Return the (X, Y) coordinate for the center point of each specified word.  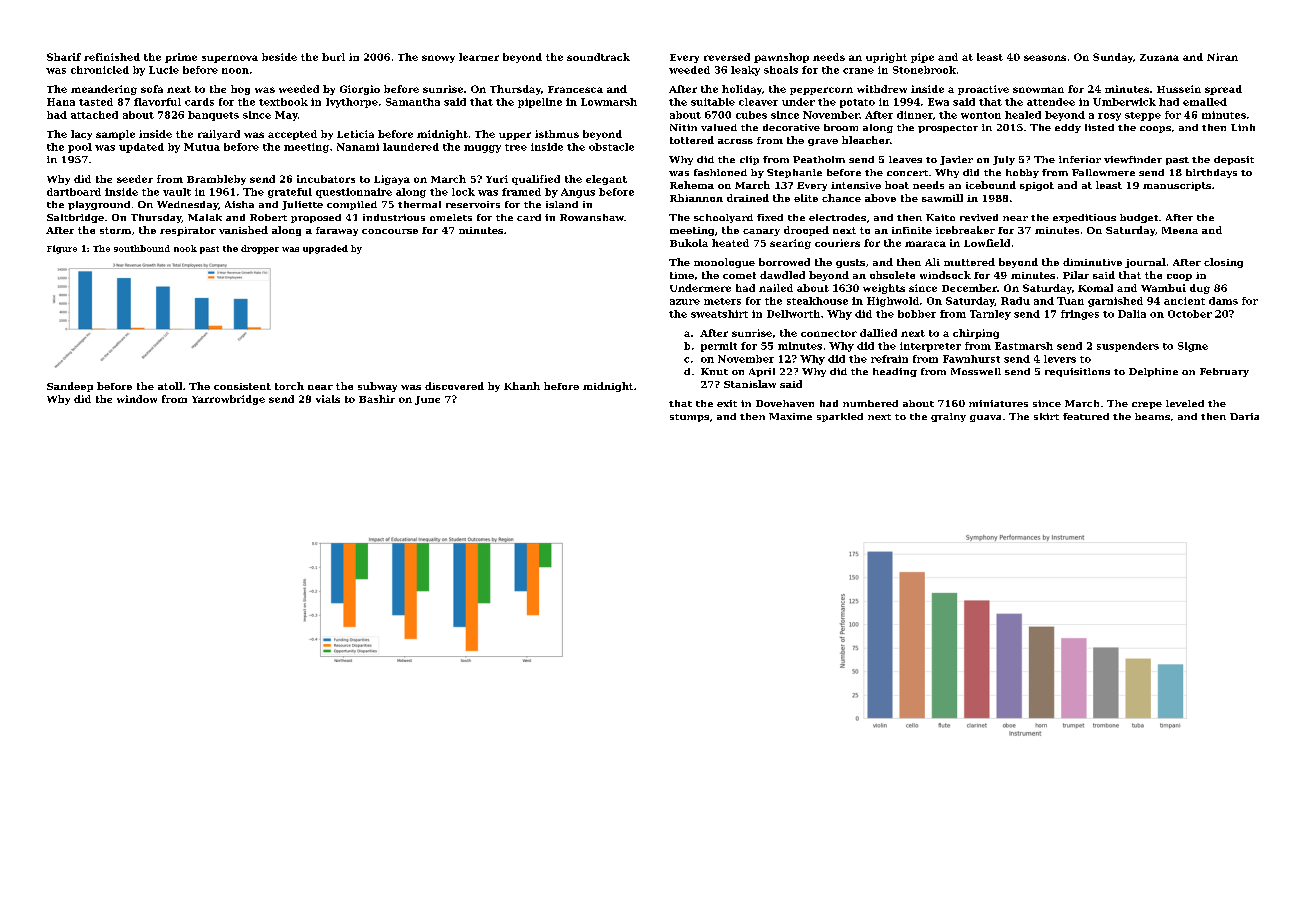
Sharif (64, 57)
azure (685, 302)
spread (1223, 90)
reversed (727, 57)
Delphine (1153, 372)
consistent (242, 386)
